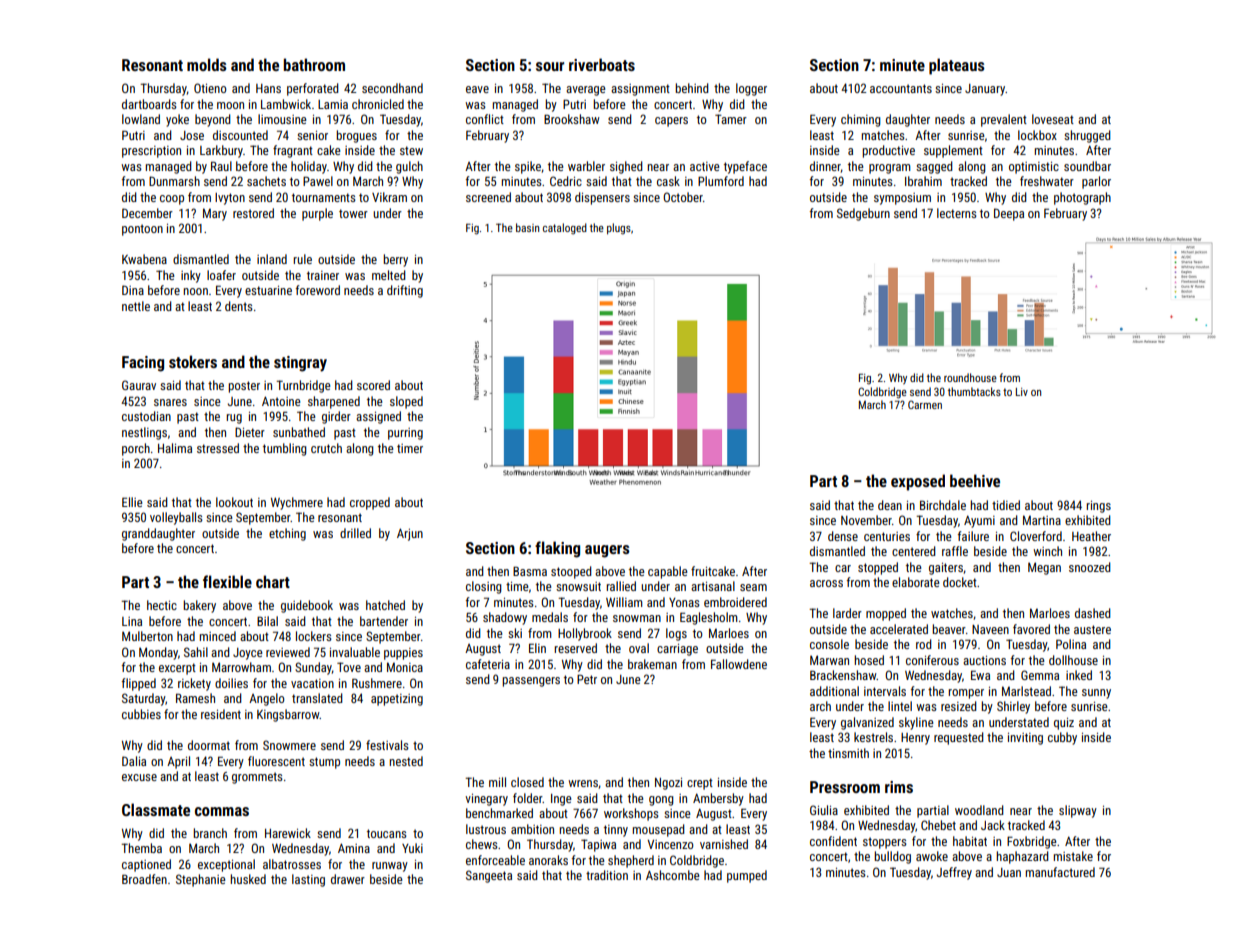  What do you see at coordinates (348, 879) in the page?
I see `drawer` at bounding box center [348, 879].
